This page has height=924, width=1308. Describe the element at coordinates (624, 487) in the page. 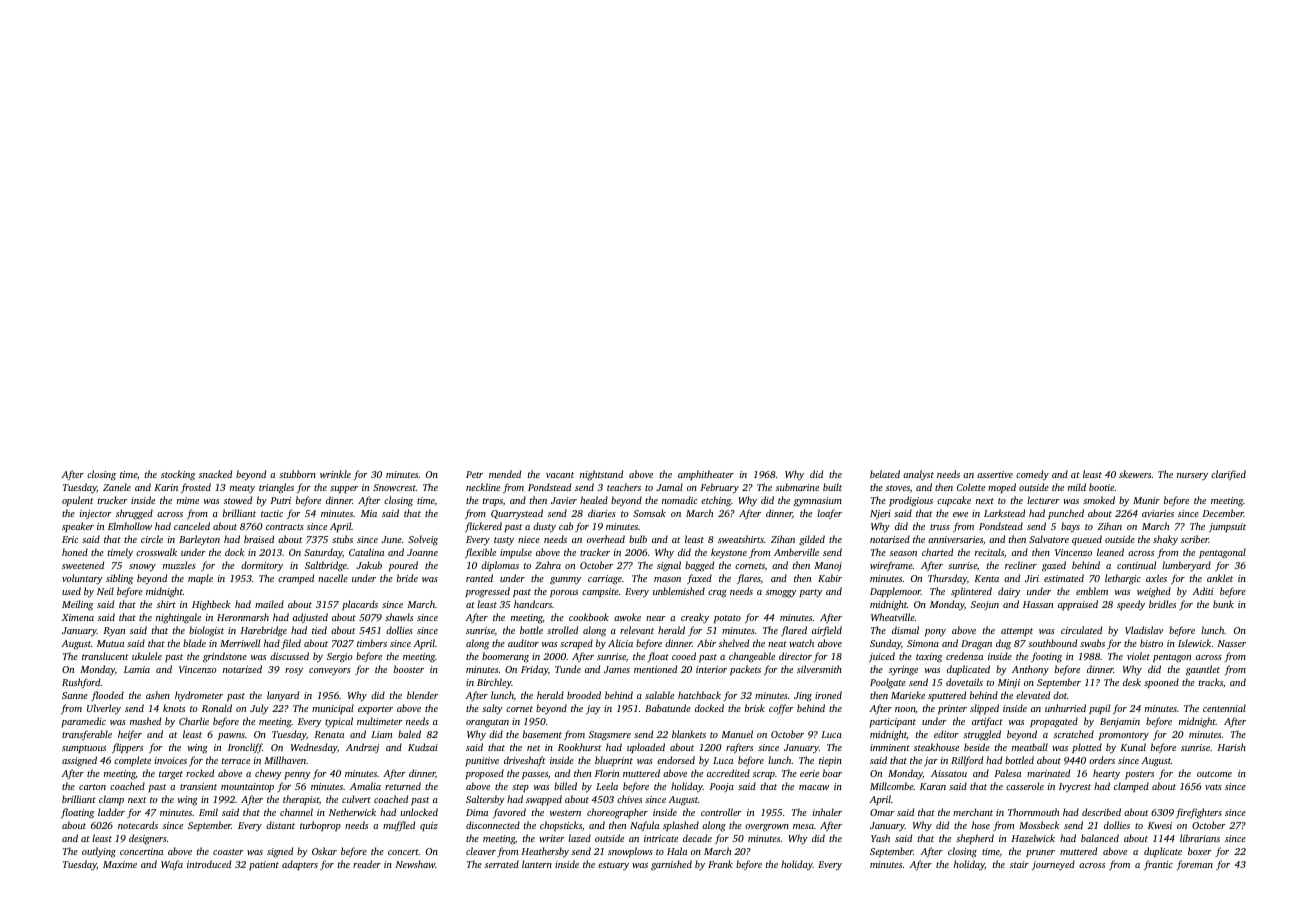

I see `teachers` at that location.
